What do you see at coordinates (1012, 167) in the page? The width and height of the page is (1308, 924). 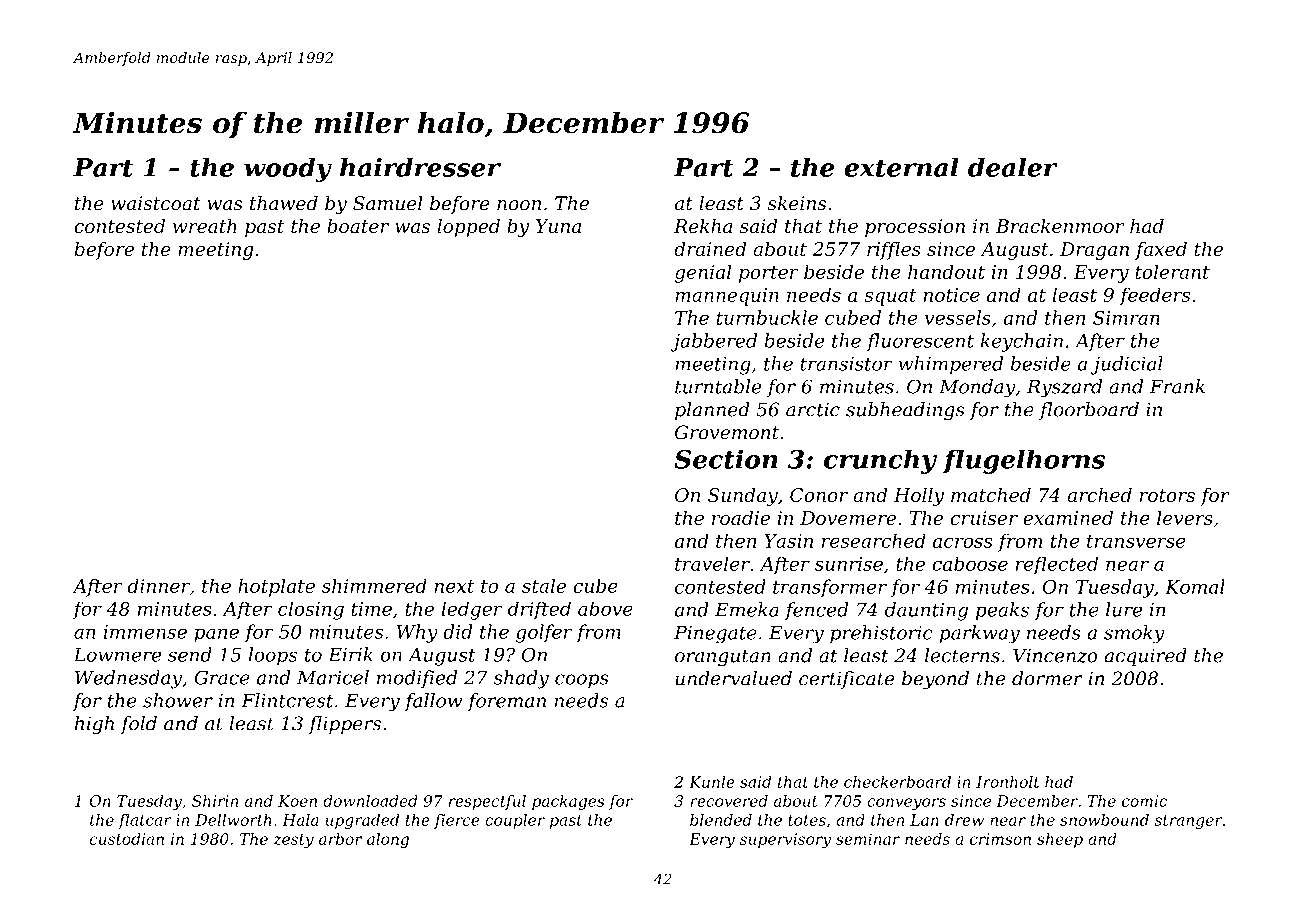 I see `dealer` at bounding box center [1012, 167].
